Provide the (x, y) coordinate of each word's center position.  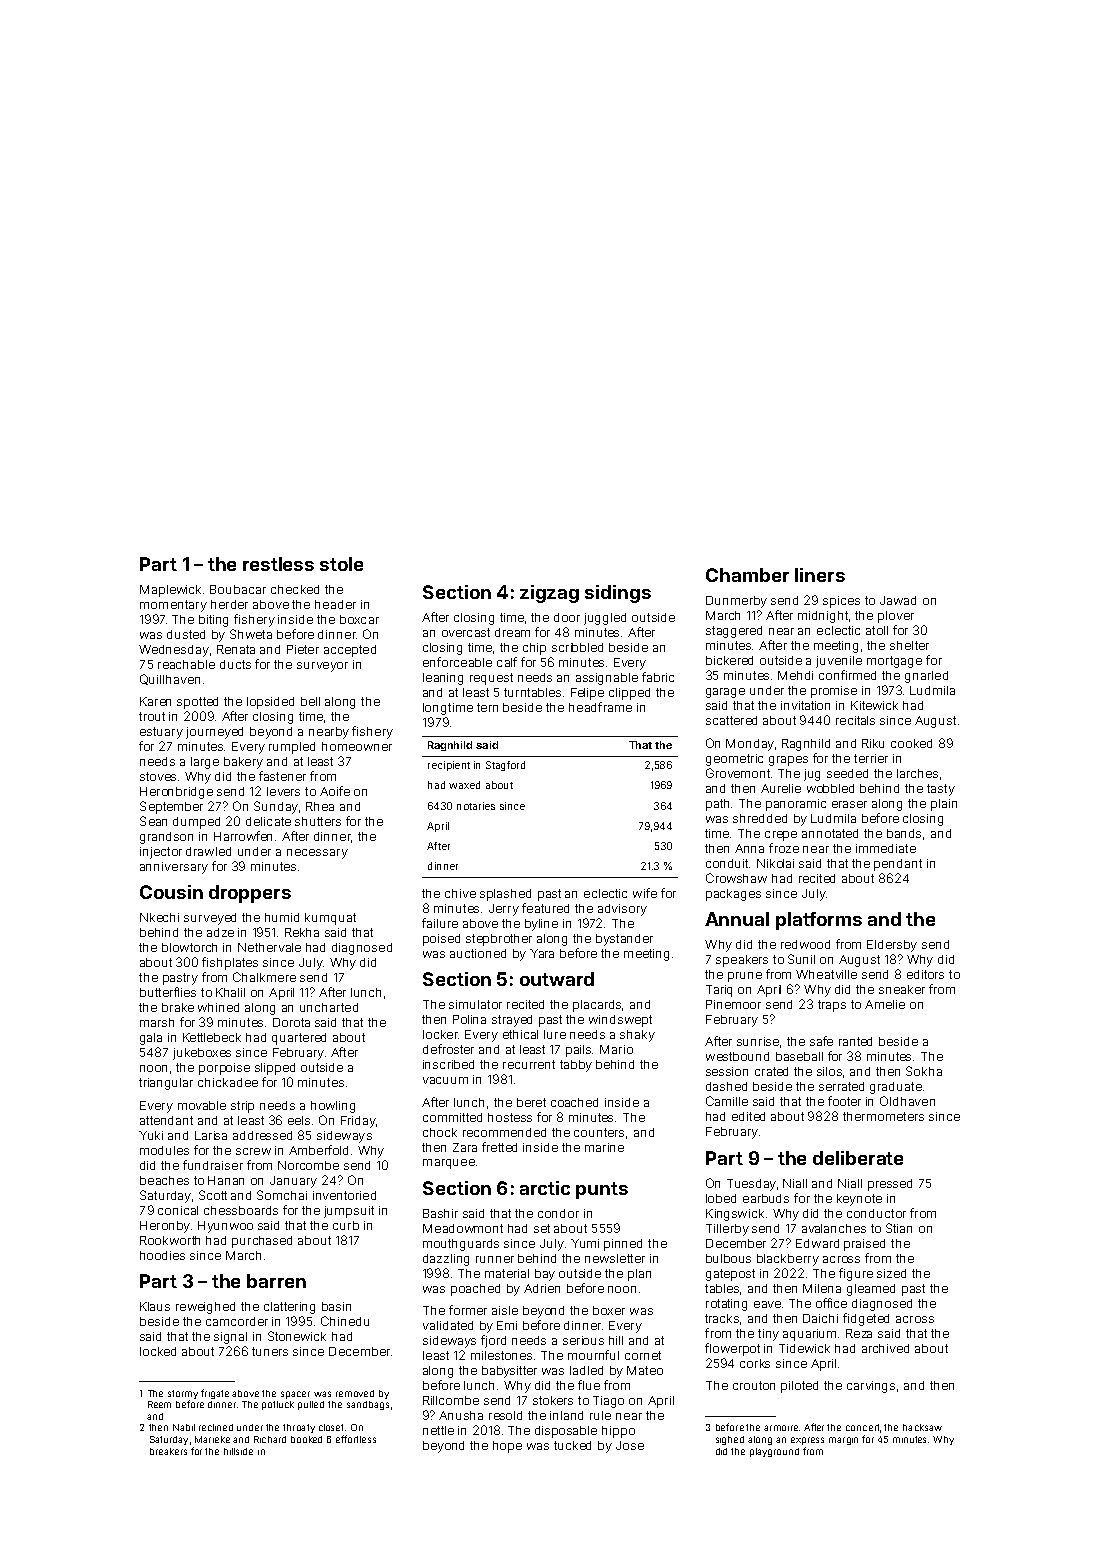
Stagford (505, 766)
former (468, 1310)
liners (820, 575)
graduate (896, 1088)
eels (299, 1120)
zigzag (549, 594)
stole (341, 564)
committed (452, 1117)
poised (441, 940)
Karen (155, 701)
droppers (250, 894)
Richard (270, 1439)
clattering (289, 1308)
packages (733, 895)
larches (917, 773)
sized (891, 1273)
